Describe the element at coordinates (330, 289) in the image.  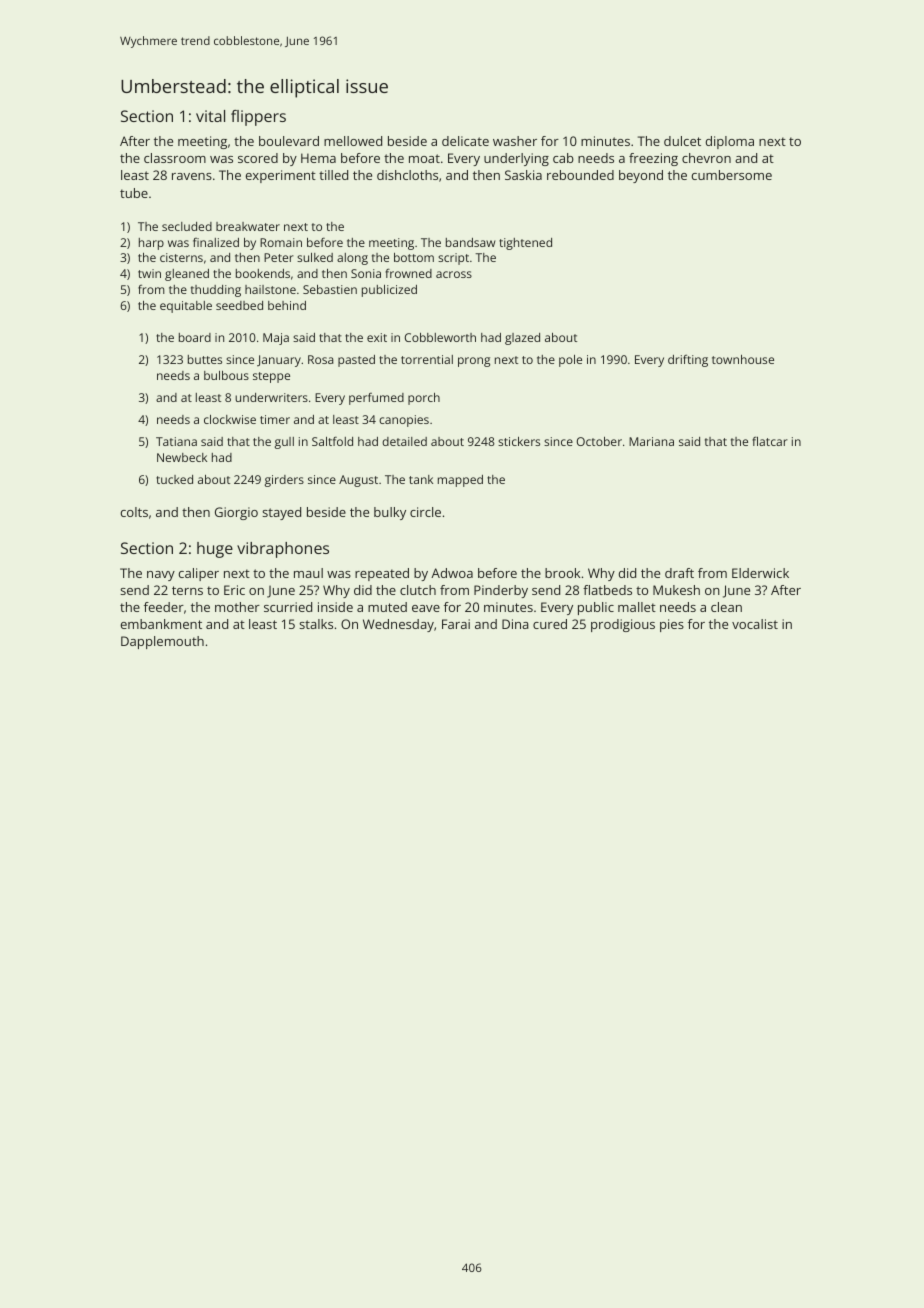
I see `Sebastien` at that location.
